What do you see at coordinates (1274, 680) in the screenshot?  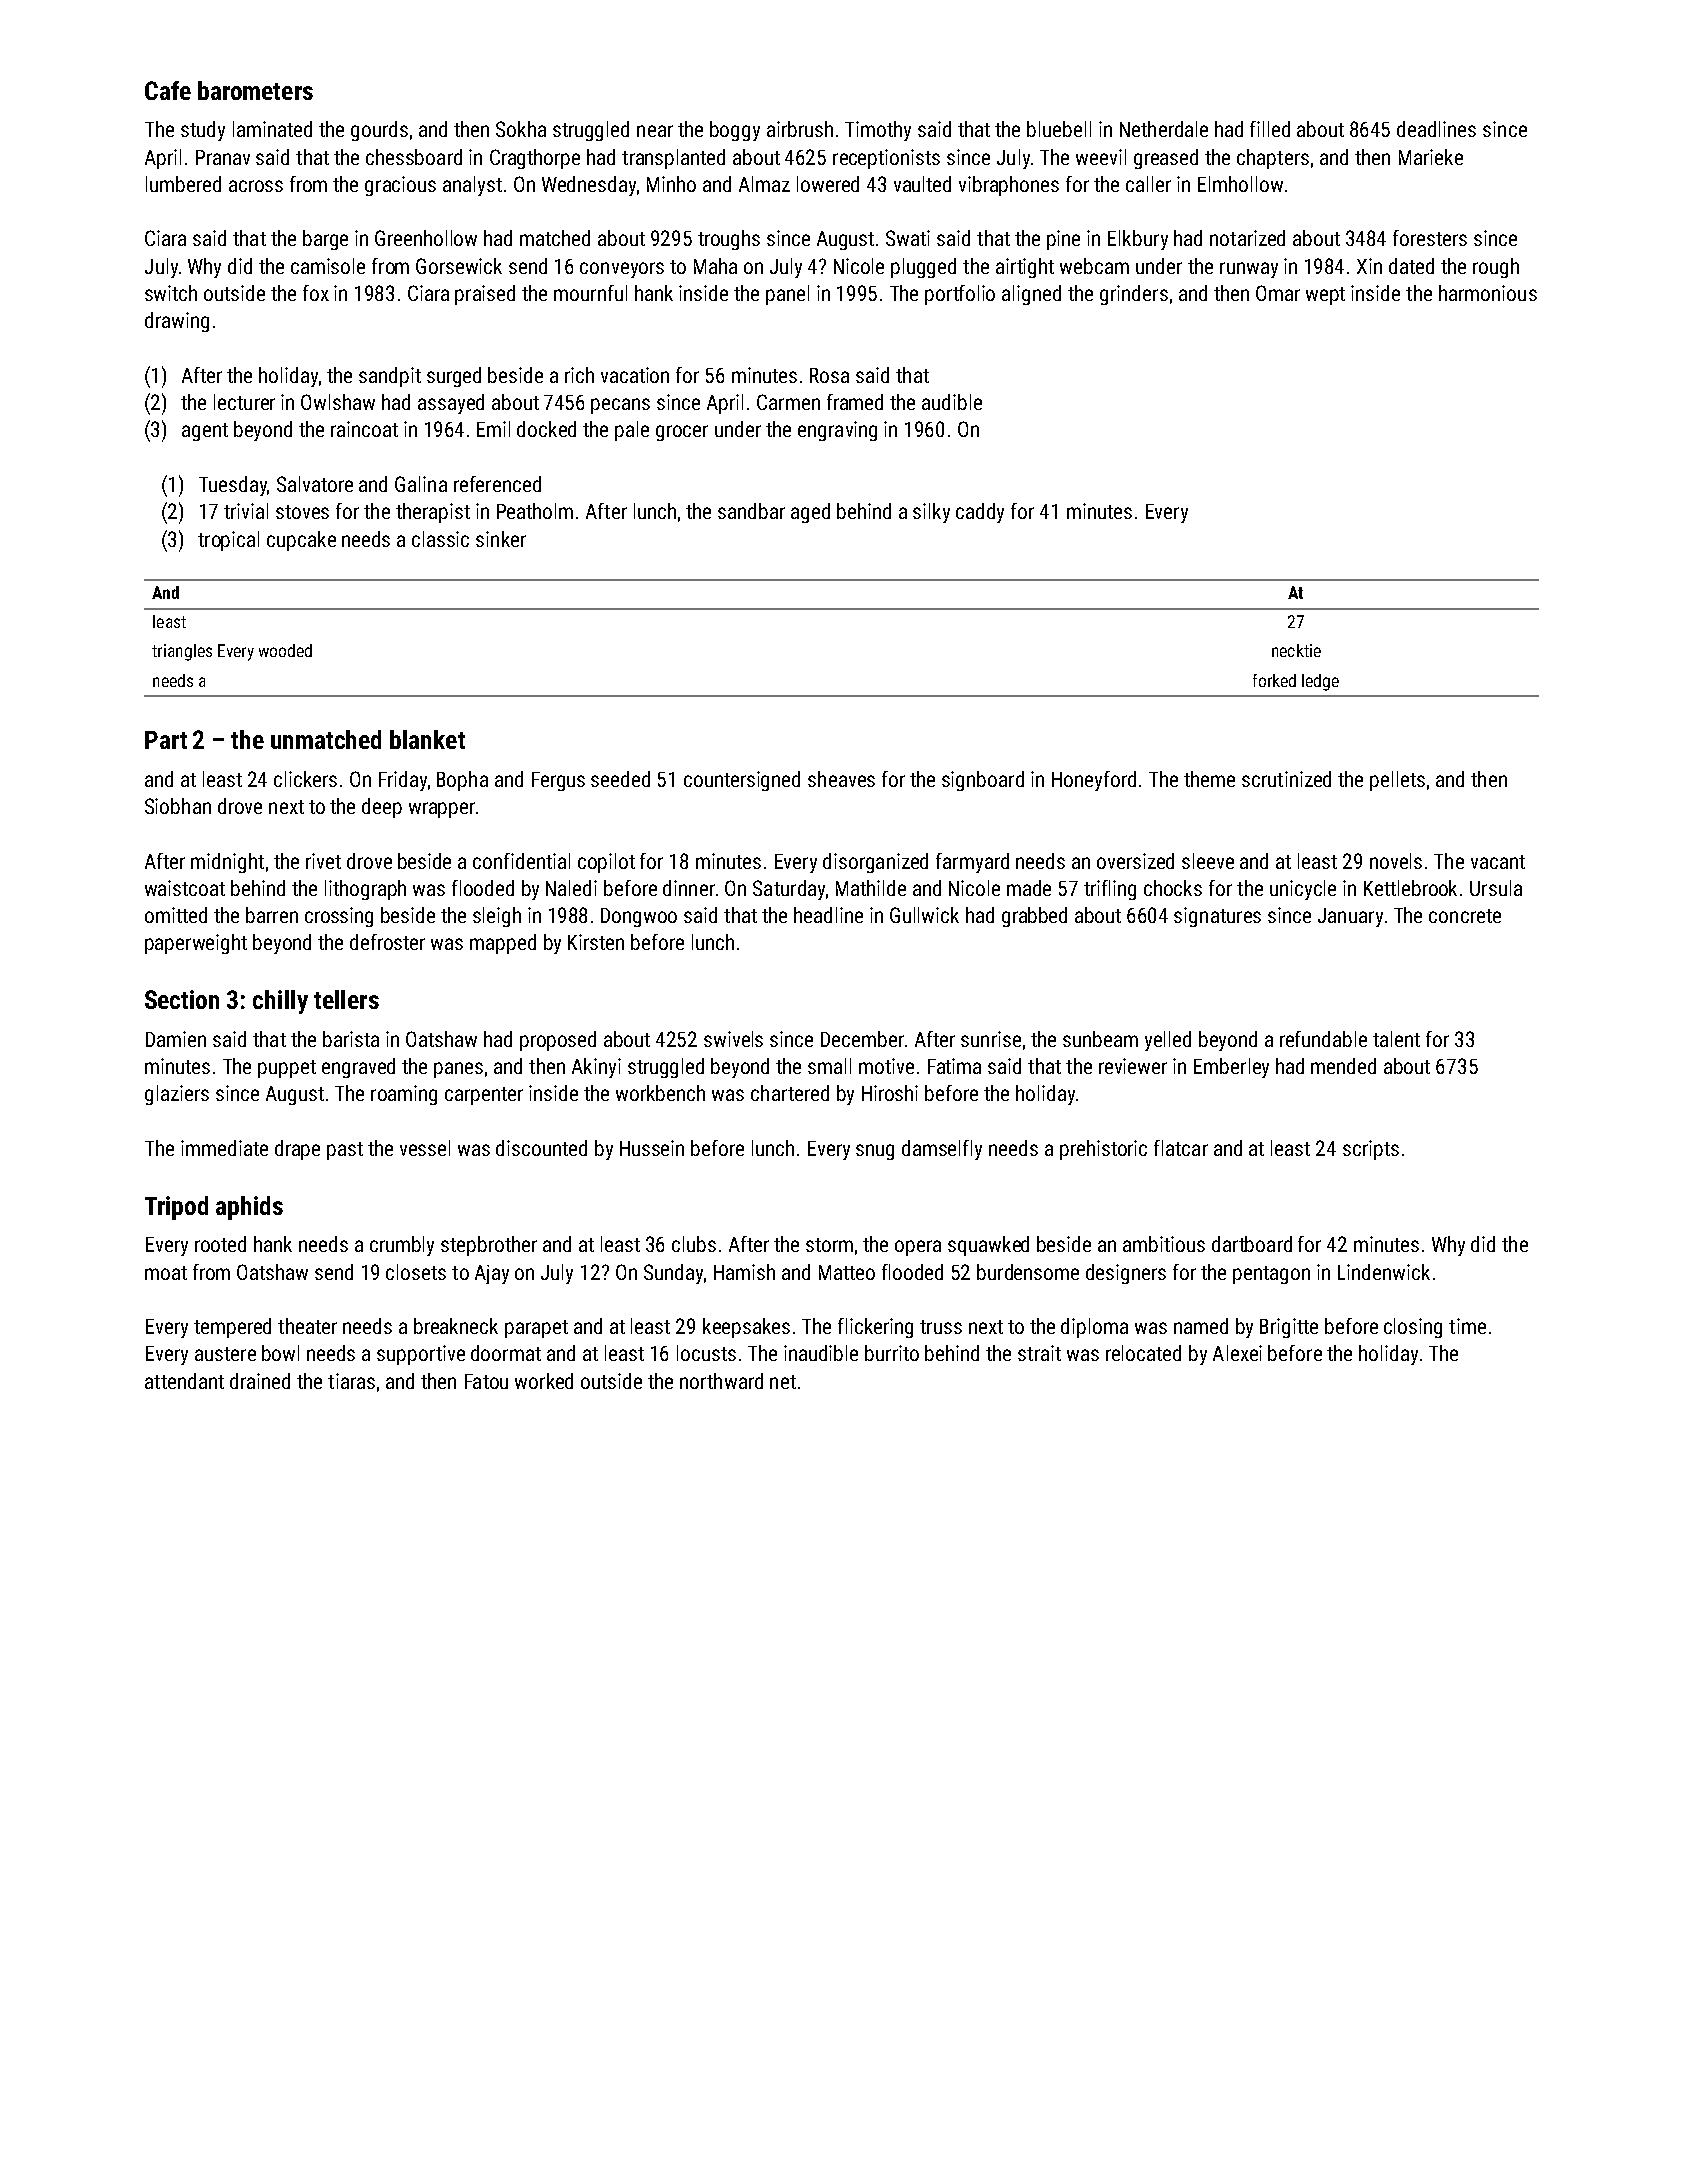 I see `forked` at bounding box center [1274, 680].
